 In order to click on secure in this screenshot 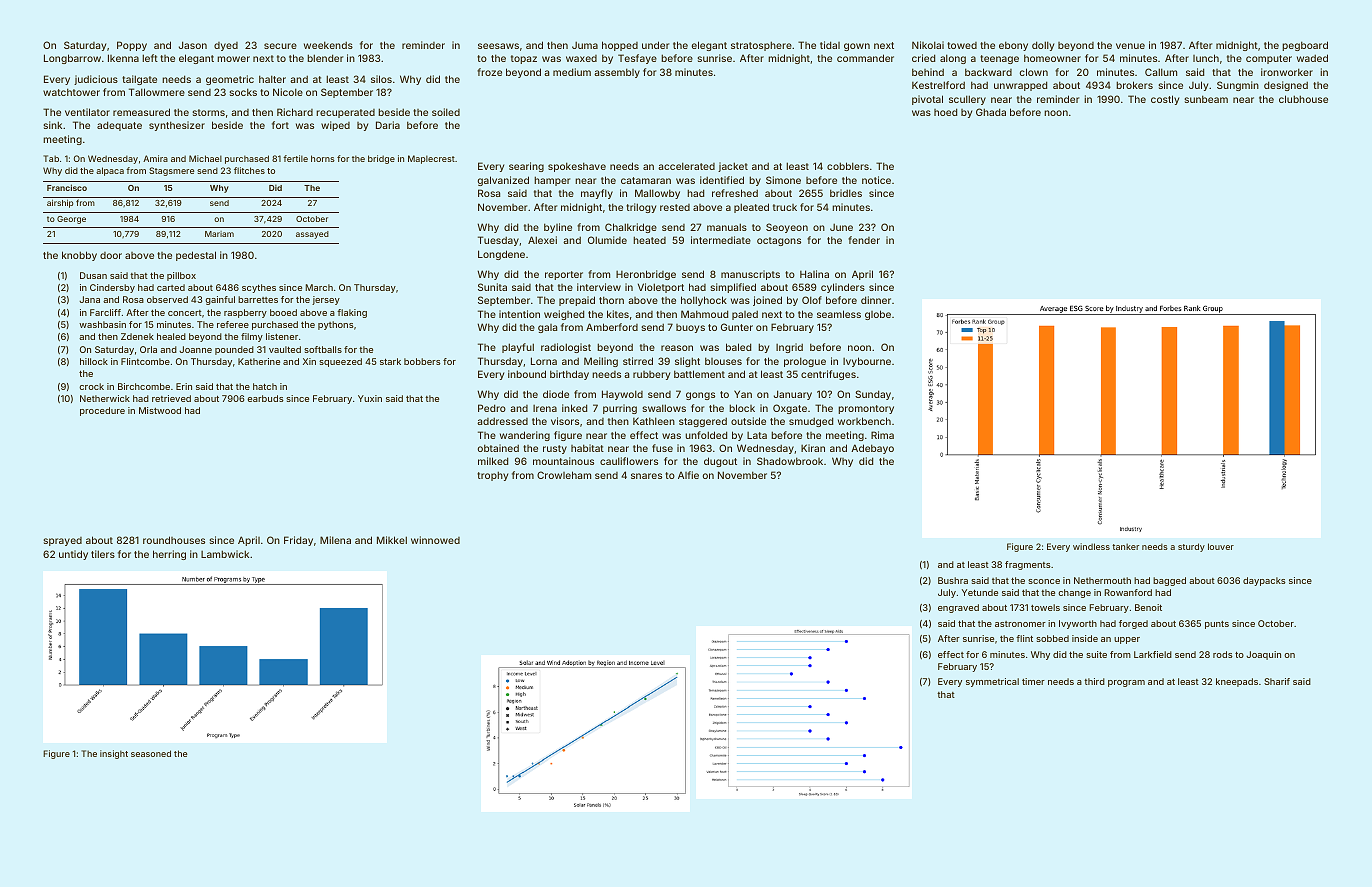, I will do `click(280, 46)`.
